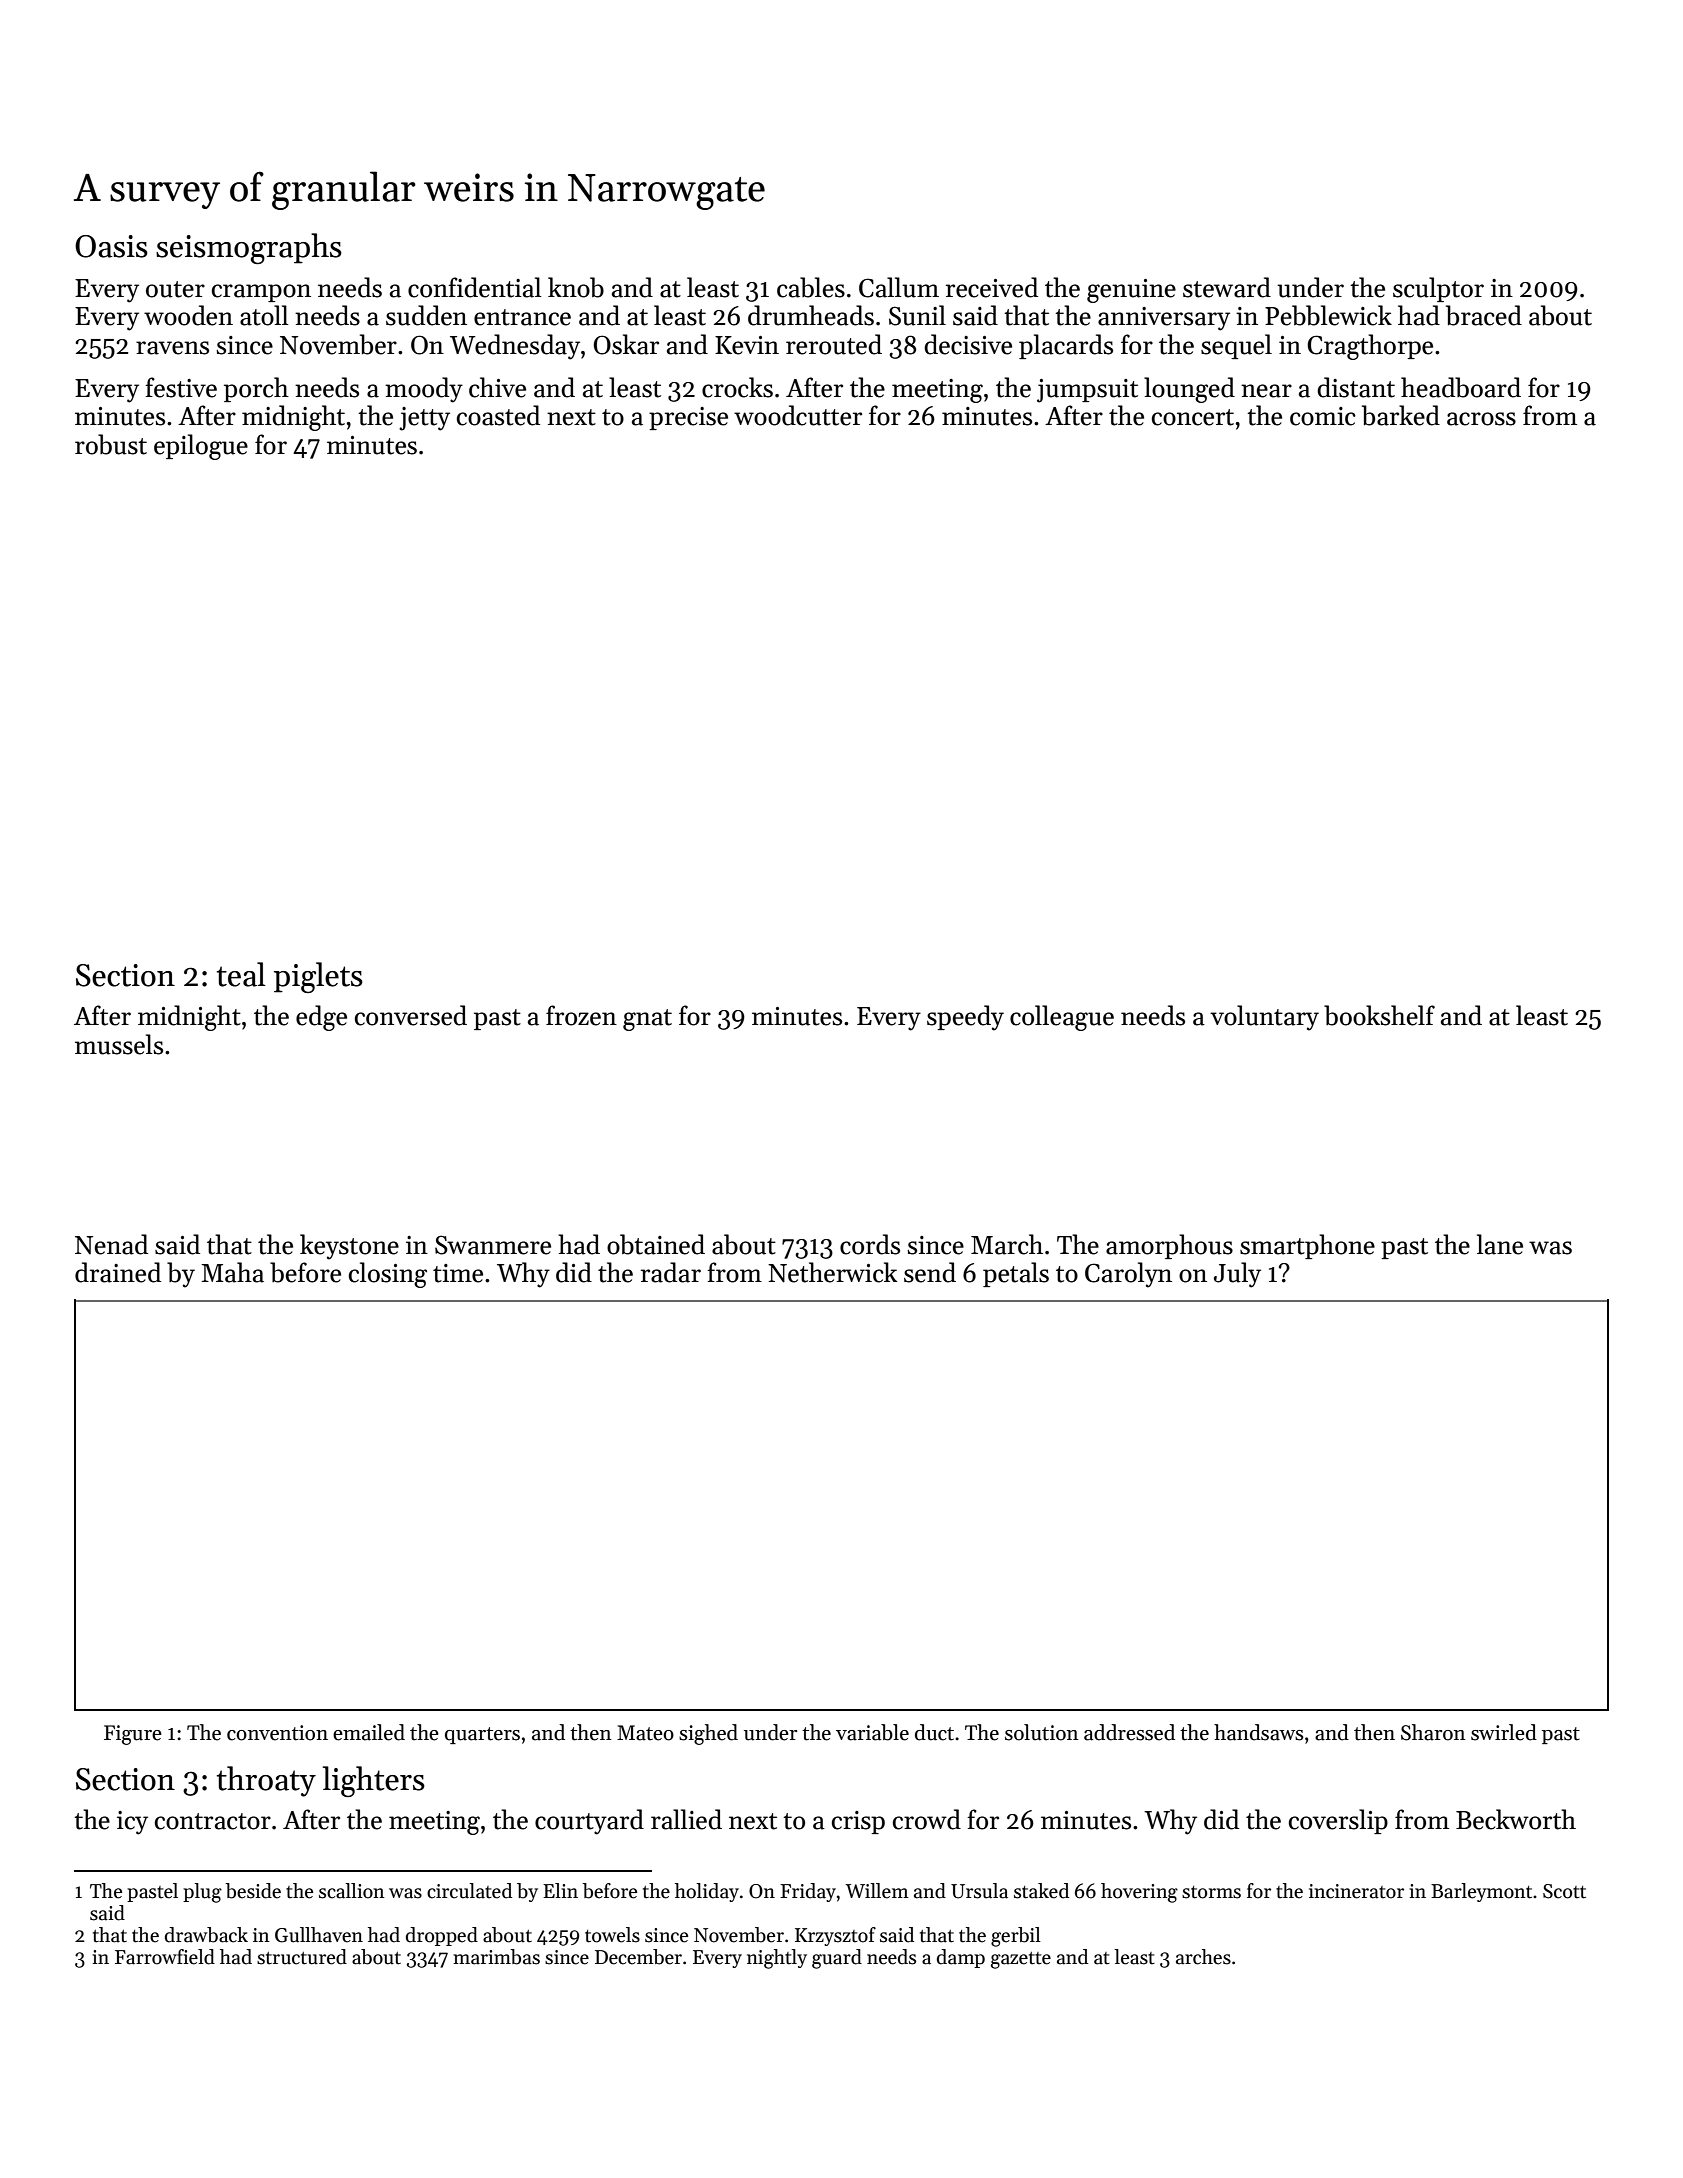  I want to click on precise, so click(688, 418).
